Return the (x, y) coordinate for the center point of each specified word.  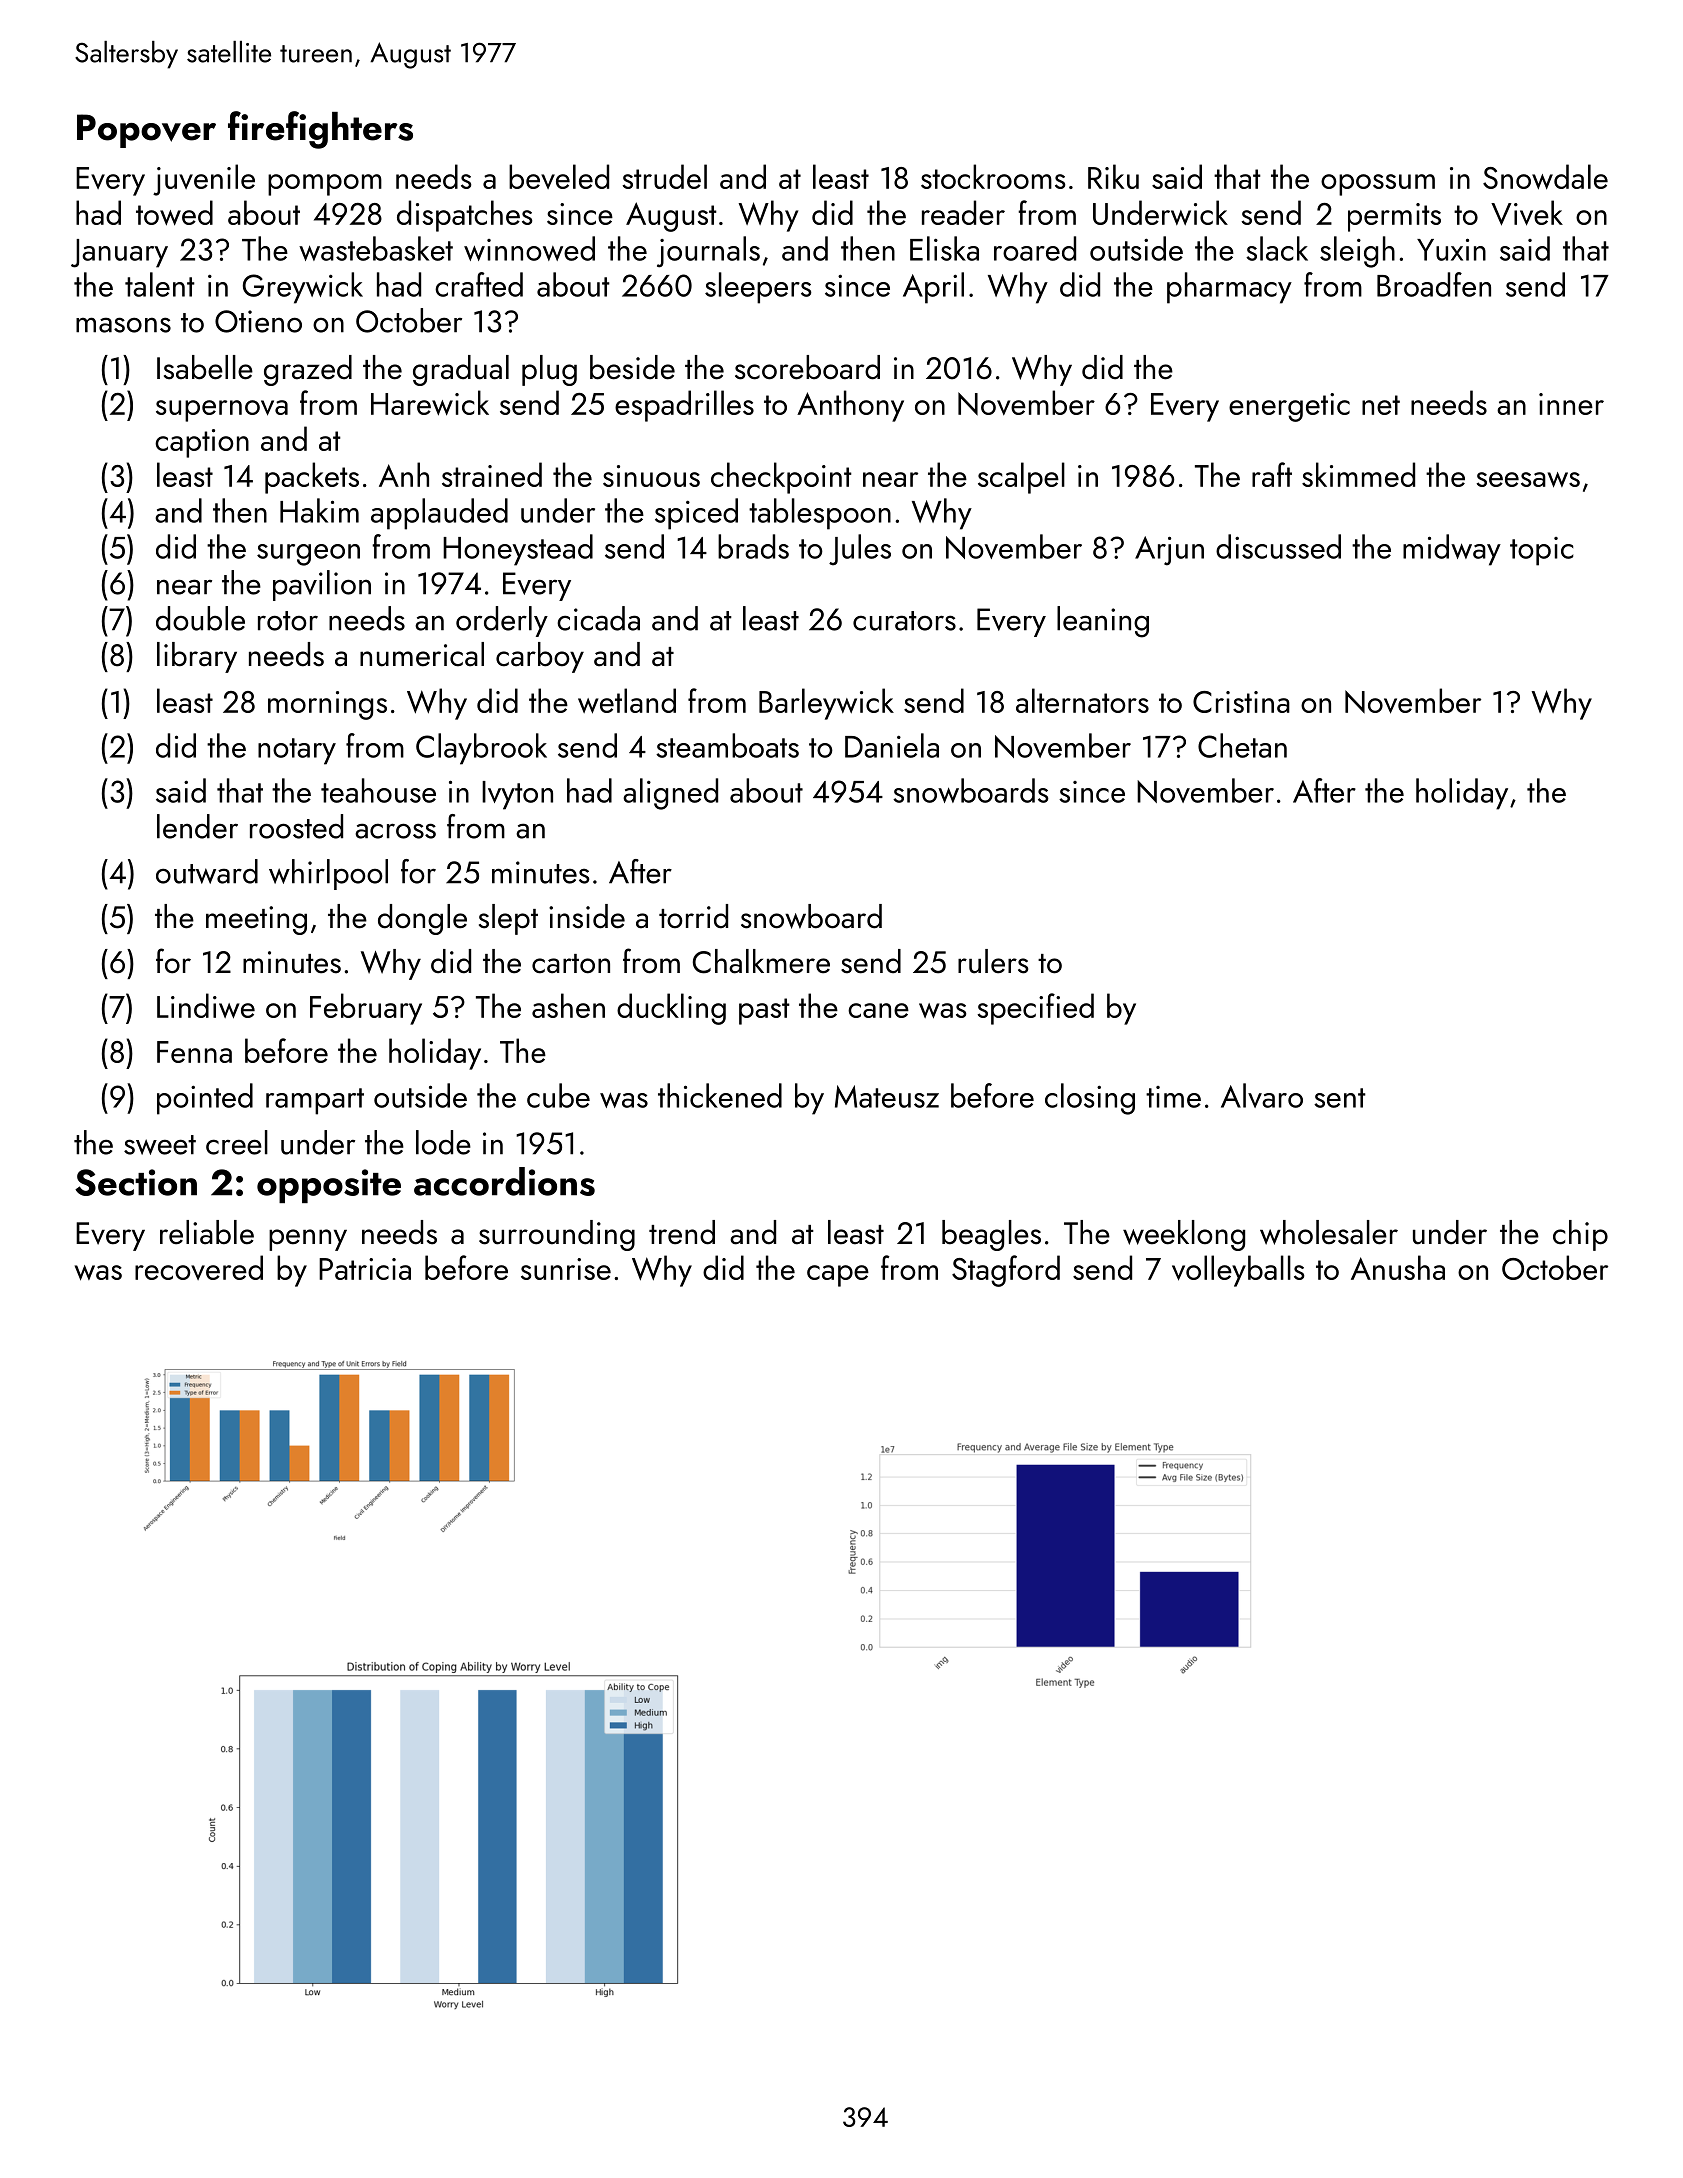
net (1381, 405)
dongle (422, 919)
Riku (1113, 176)
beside (632, 367)
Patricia (365, 1269)
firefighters (320, 130)
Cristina (1241, 702)
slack (1277, 248)
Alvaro (1262, 1095)
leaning (1103, 622)
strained (492, 474)
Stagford (1006, 1271)
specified (1035, 1009)
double (200, 618)
